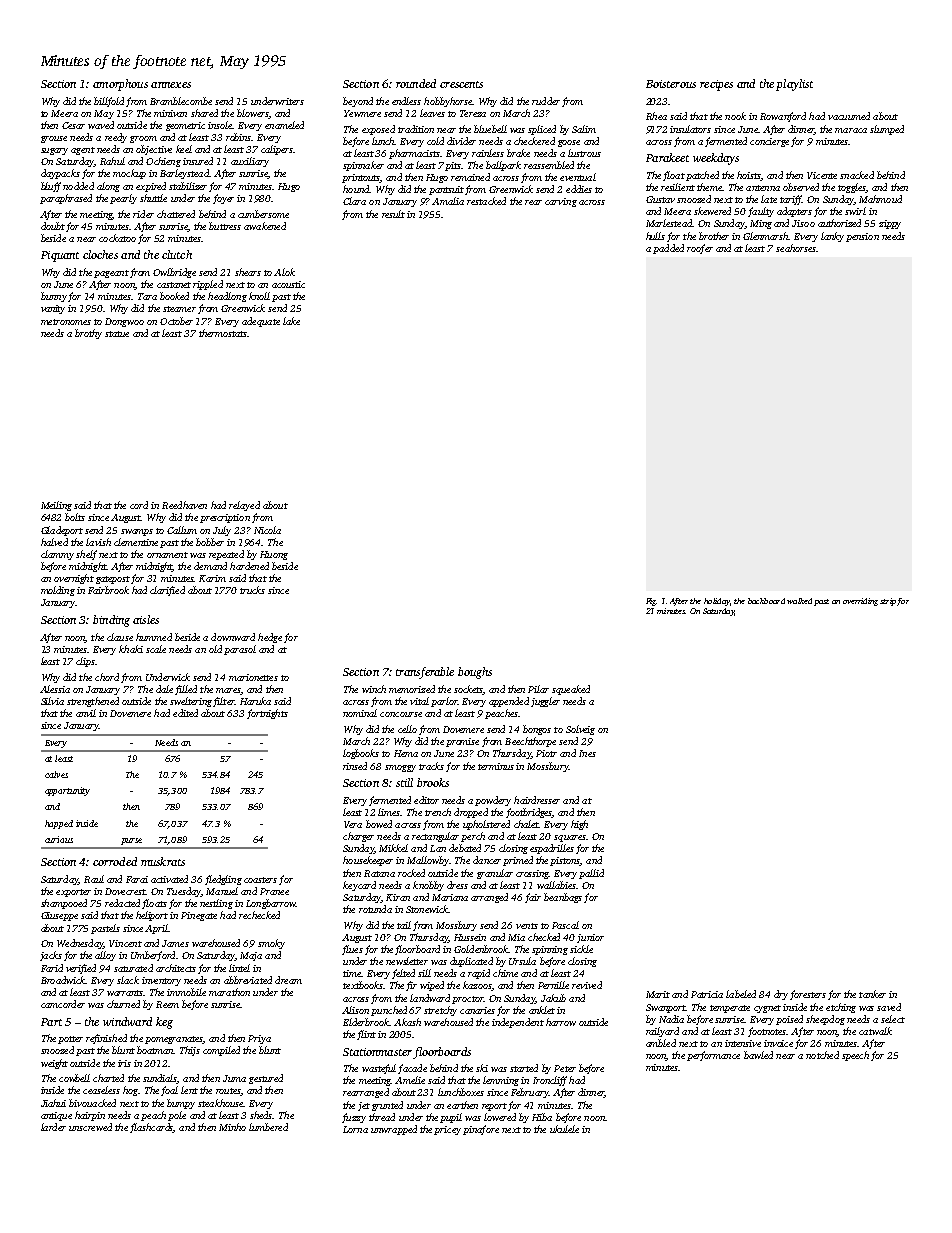  Describe the element at coordinates (291, 321) in the screenshot. I see `lake` at that location.
